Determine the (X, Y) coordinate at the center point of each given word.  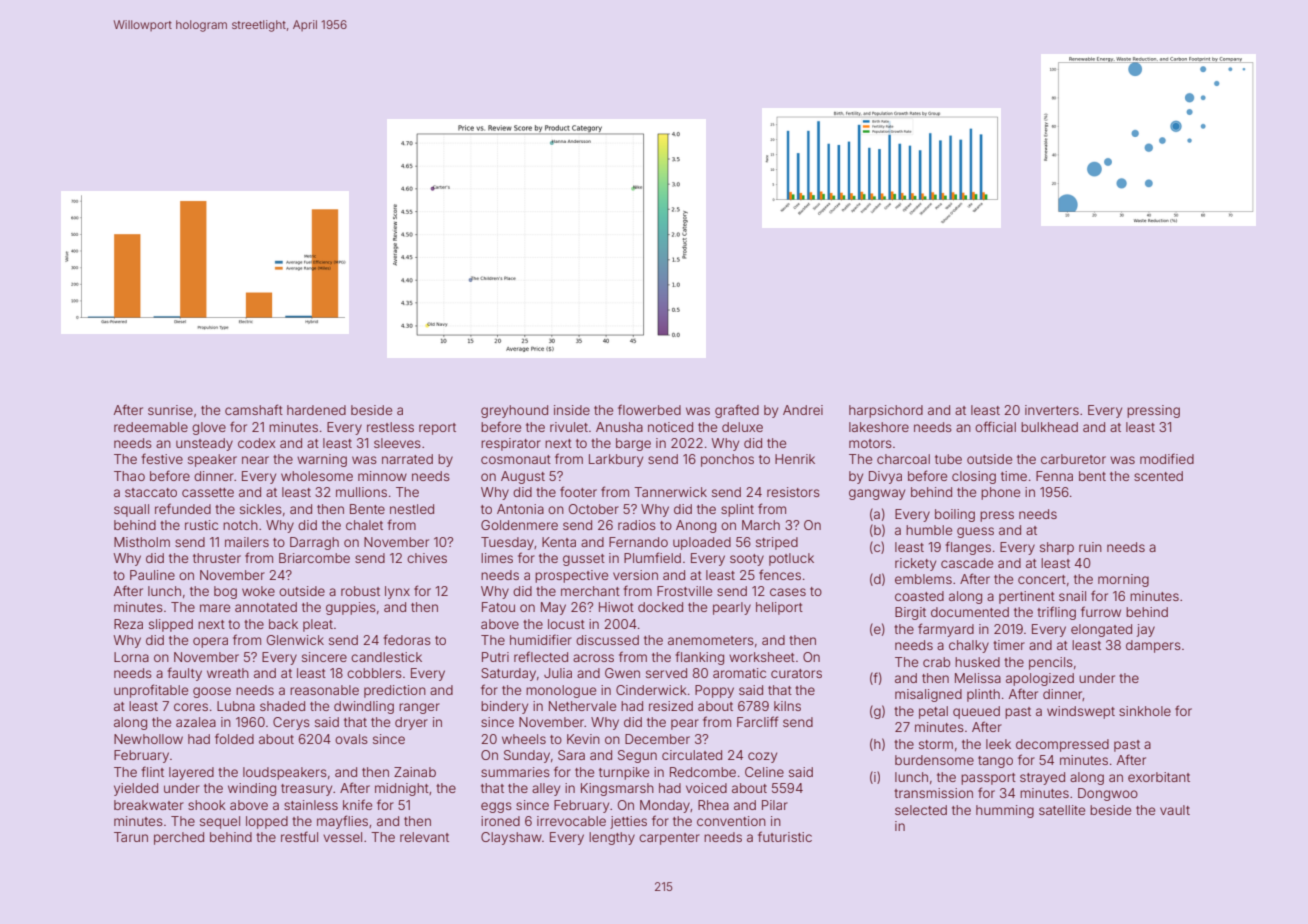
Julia (558, 673)
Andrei (803, 410)
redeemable (151, 427)
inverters (1052, 410)
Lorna (131, 657)
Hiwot (616, 607)
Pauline (152, 575)
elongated (1101, 630)
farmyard (946, 630)
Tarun (131, 837)
